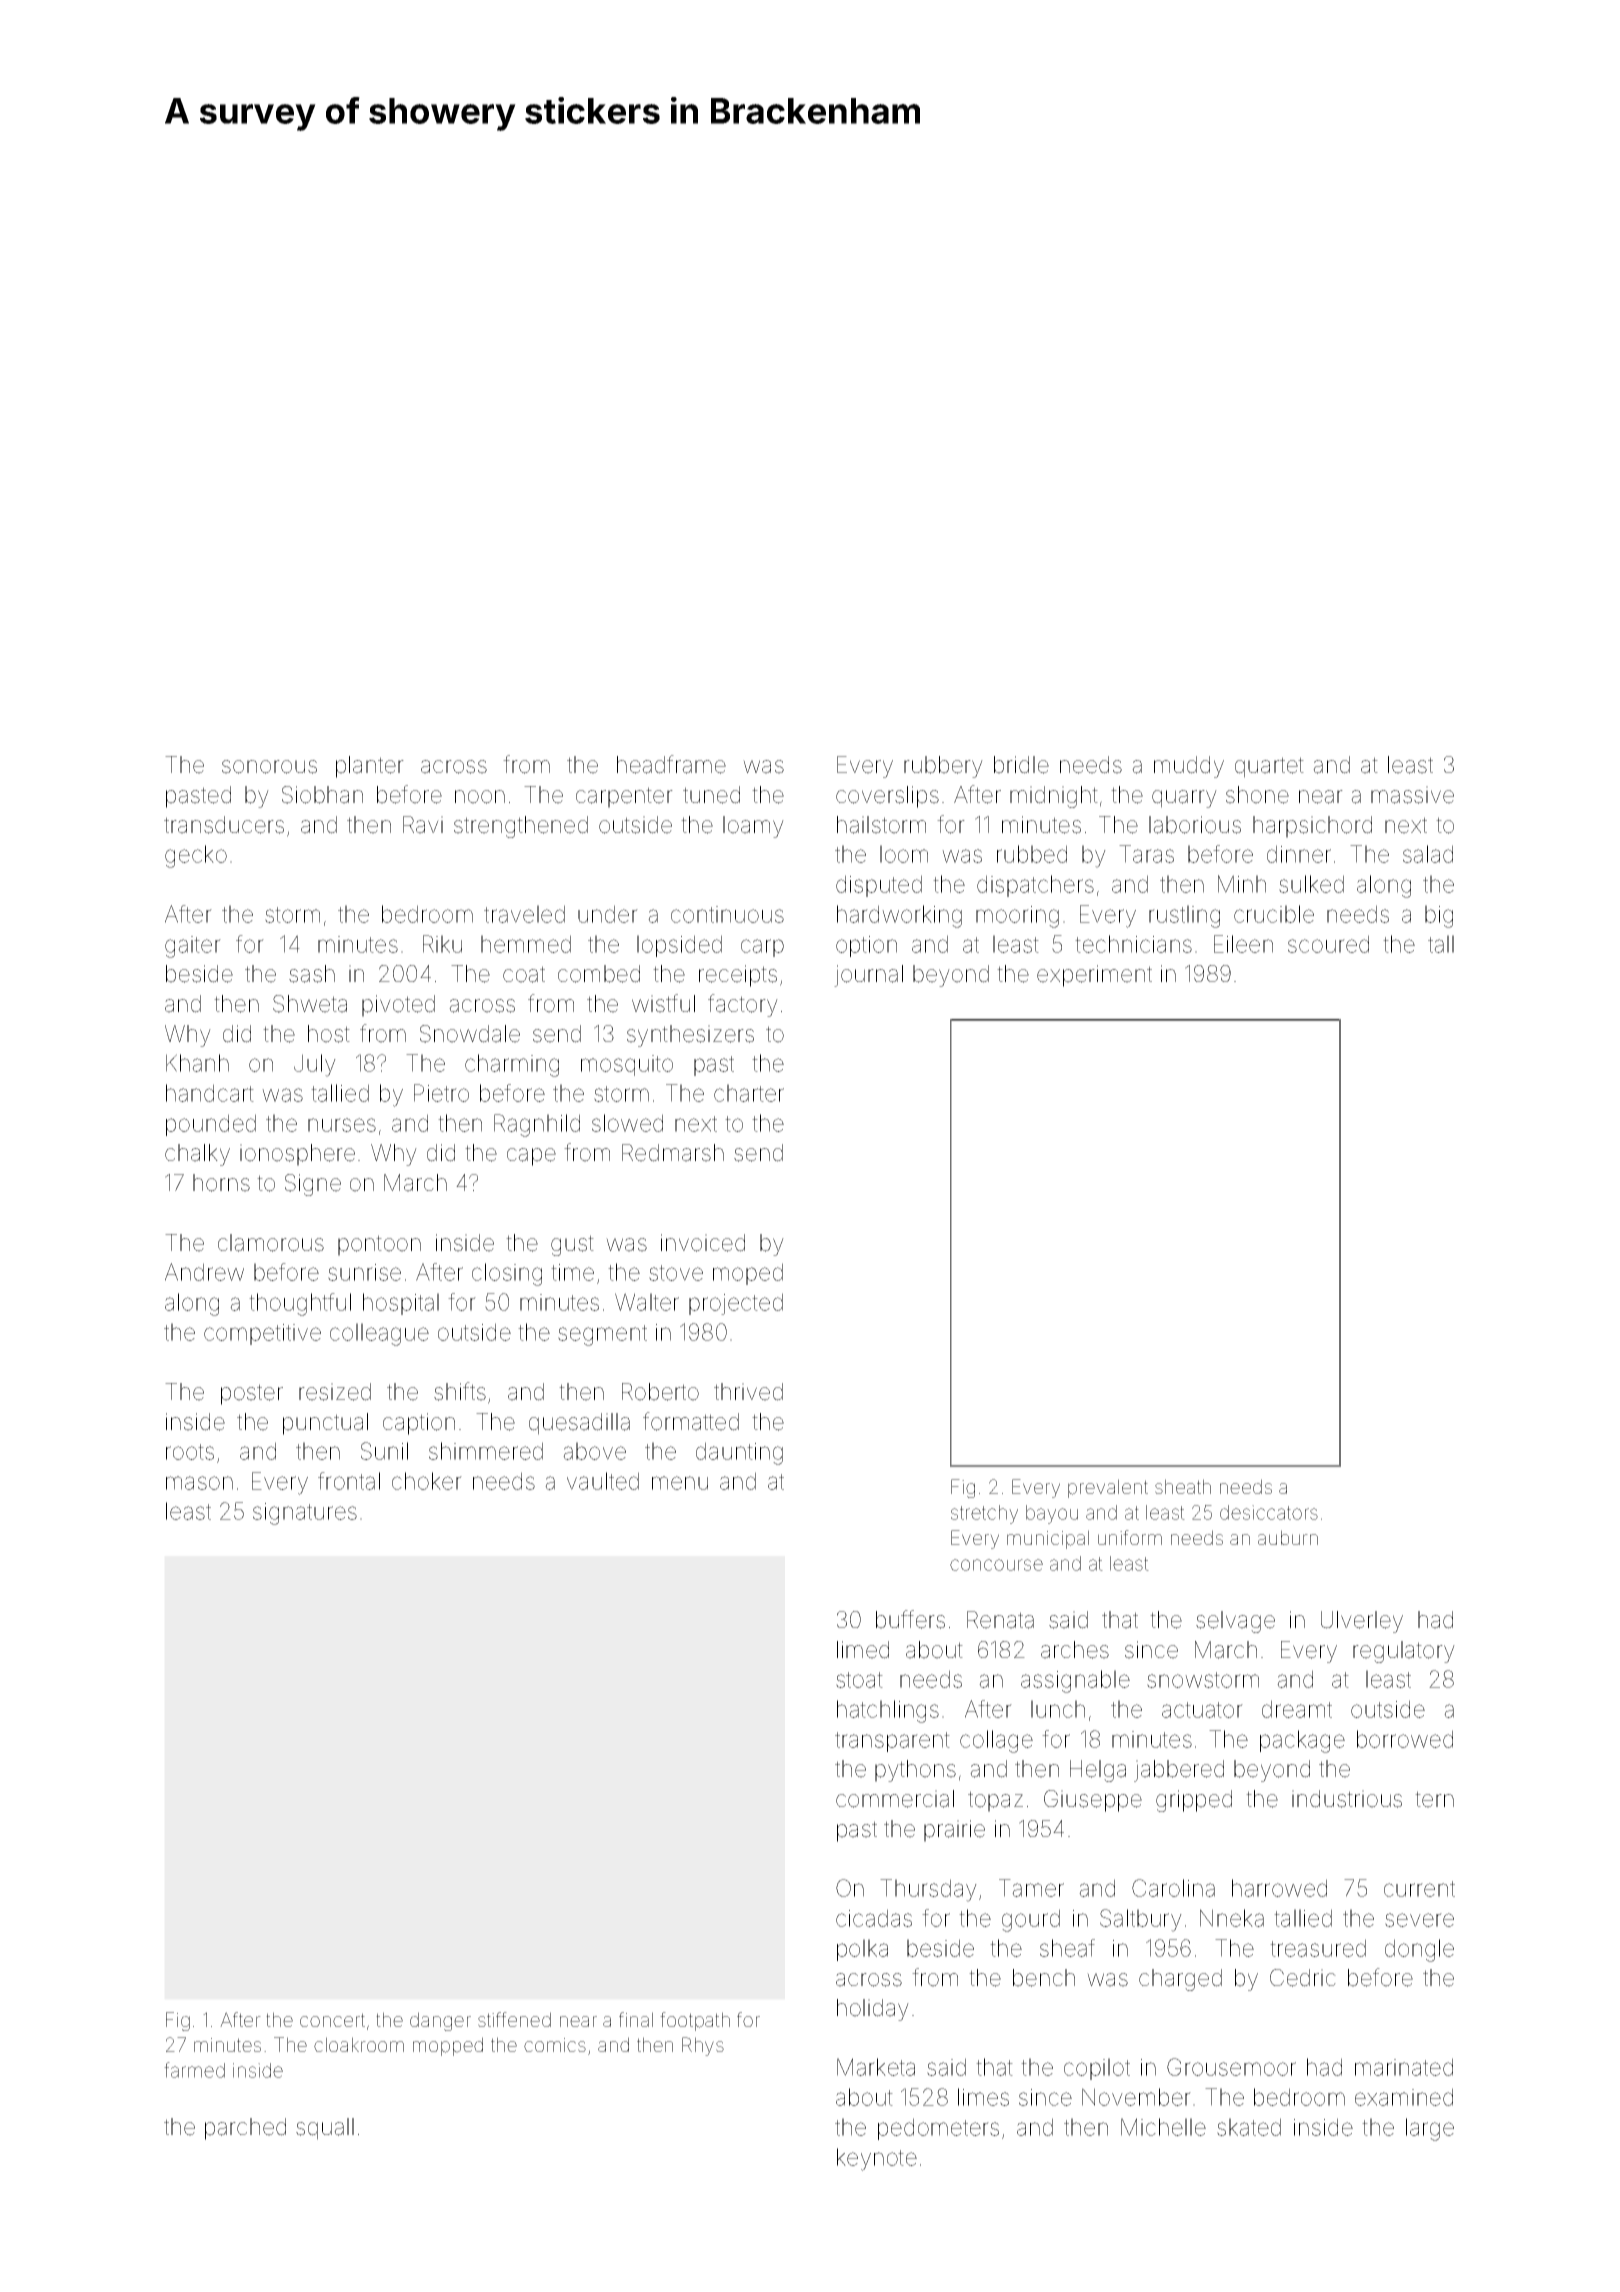  I want to click on experiment, so click(1094, 976).
